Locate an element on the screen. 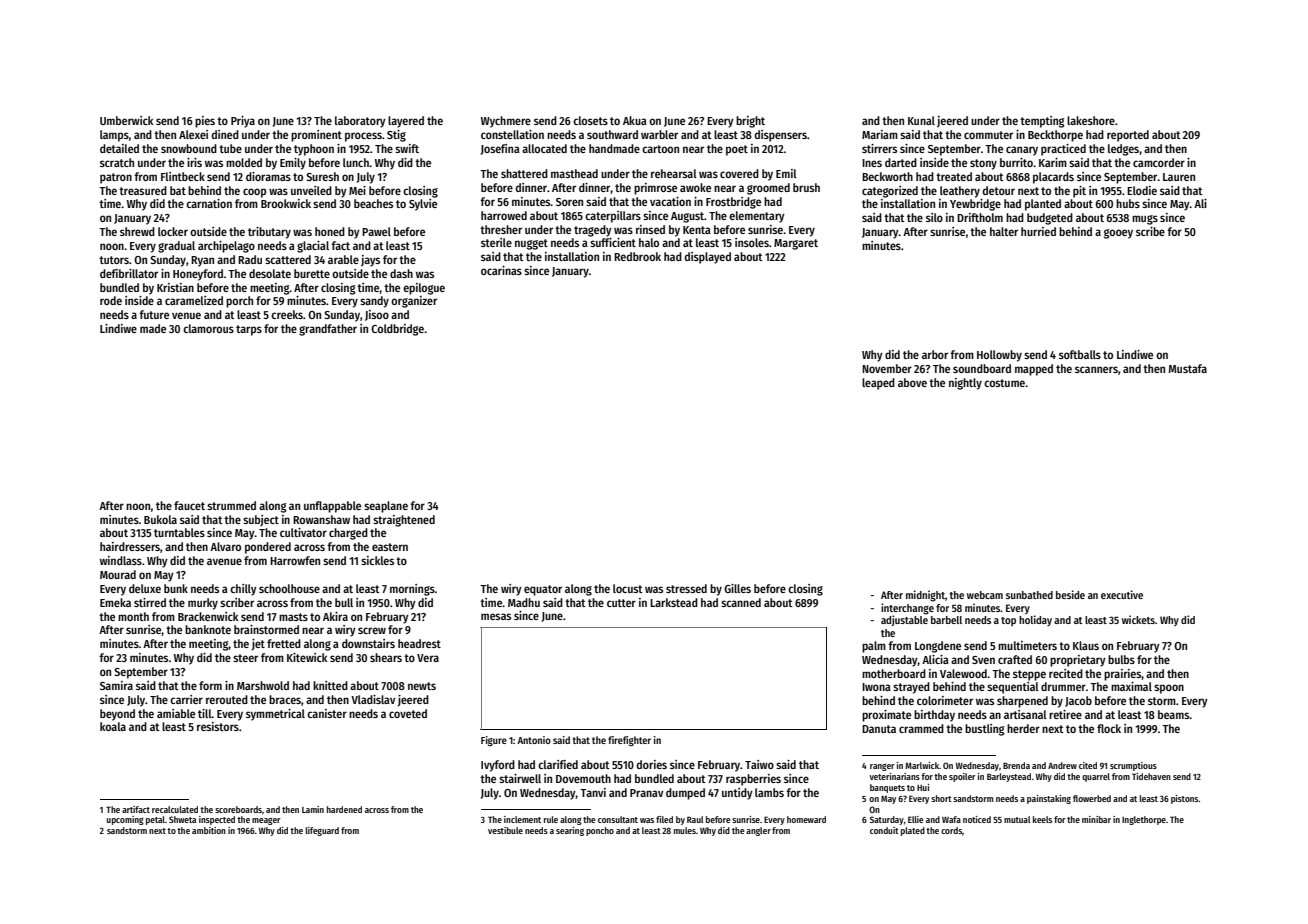 The image size is (1308, 924). Mustafa is located at coordinates (1188, 368).
